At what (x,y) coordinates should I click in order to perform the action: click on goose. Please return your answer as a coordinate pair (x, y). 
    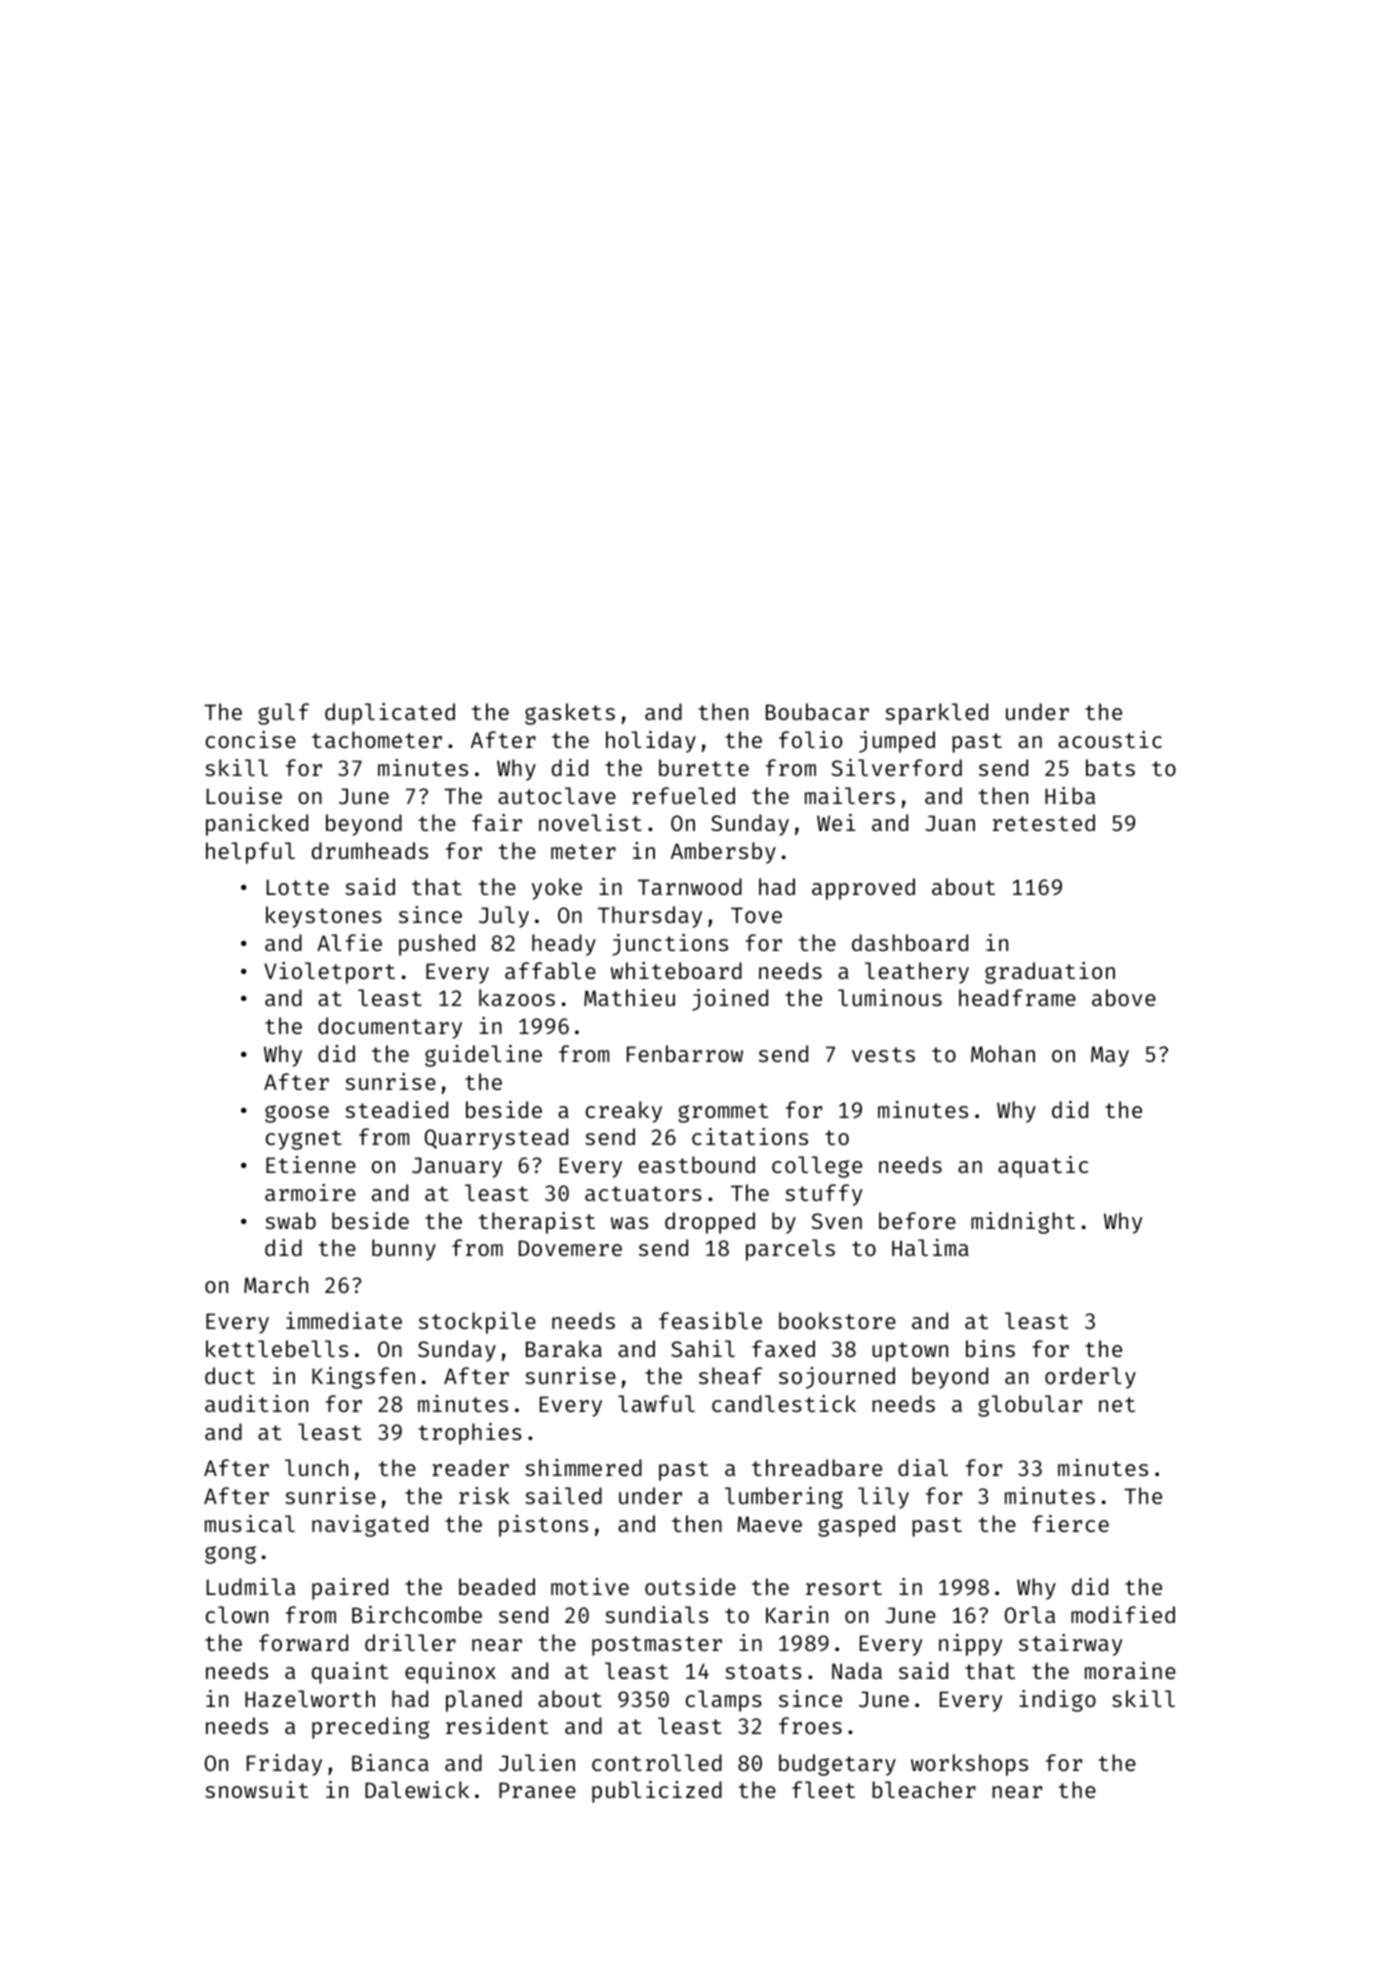
    Looking at the image, I should click on (297, 1114).
